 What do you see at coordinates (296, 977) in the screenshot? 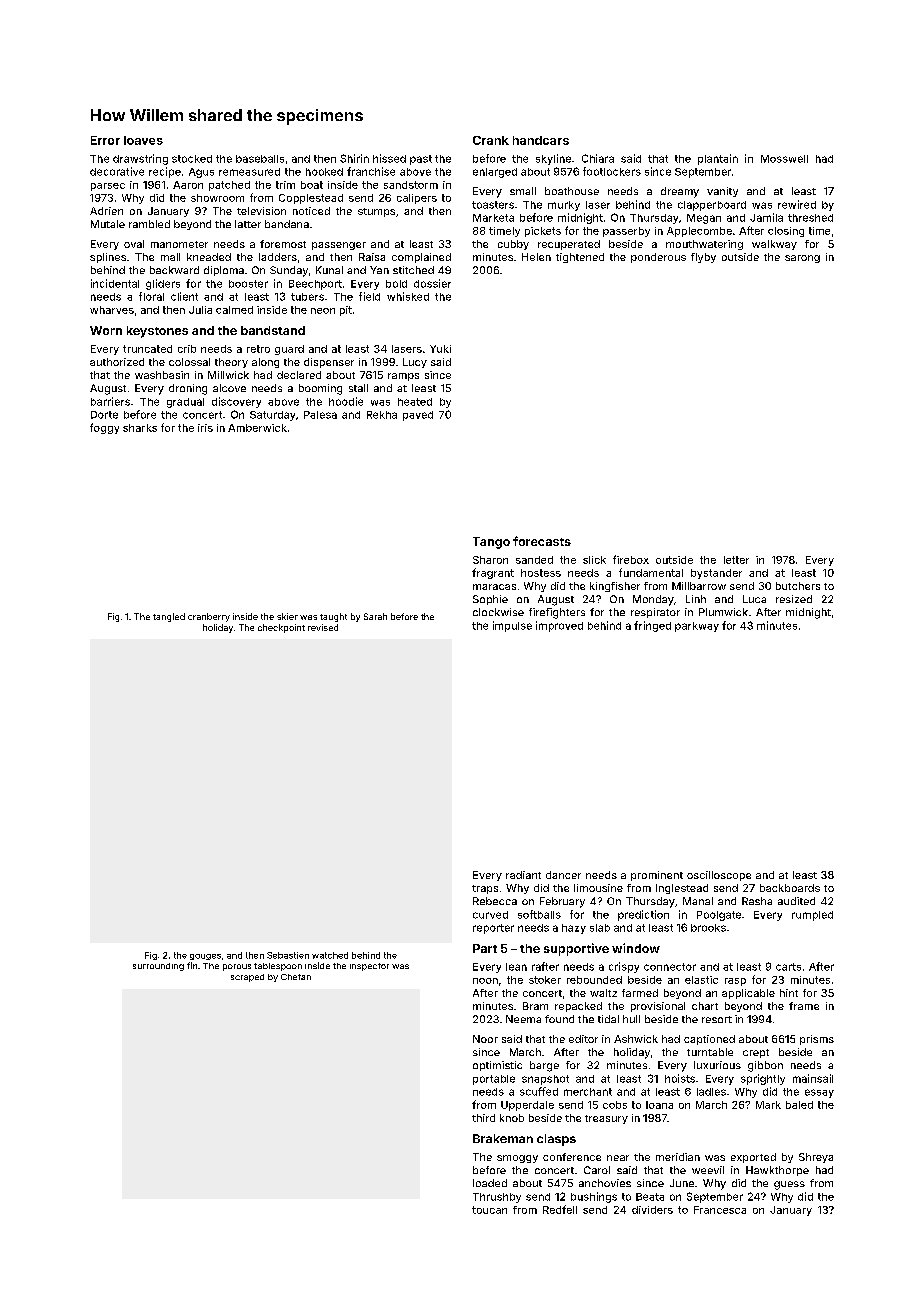
I see `Chetan` at bounding box center [296, 977].
